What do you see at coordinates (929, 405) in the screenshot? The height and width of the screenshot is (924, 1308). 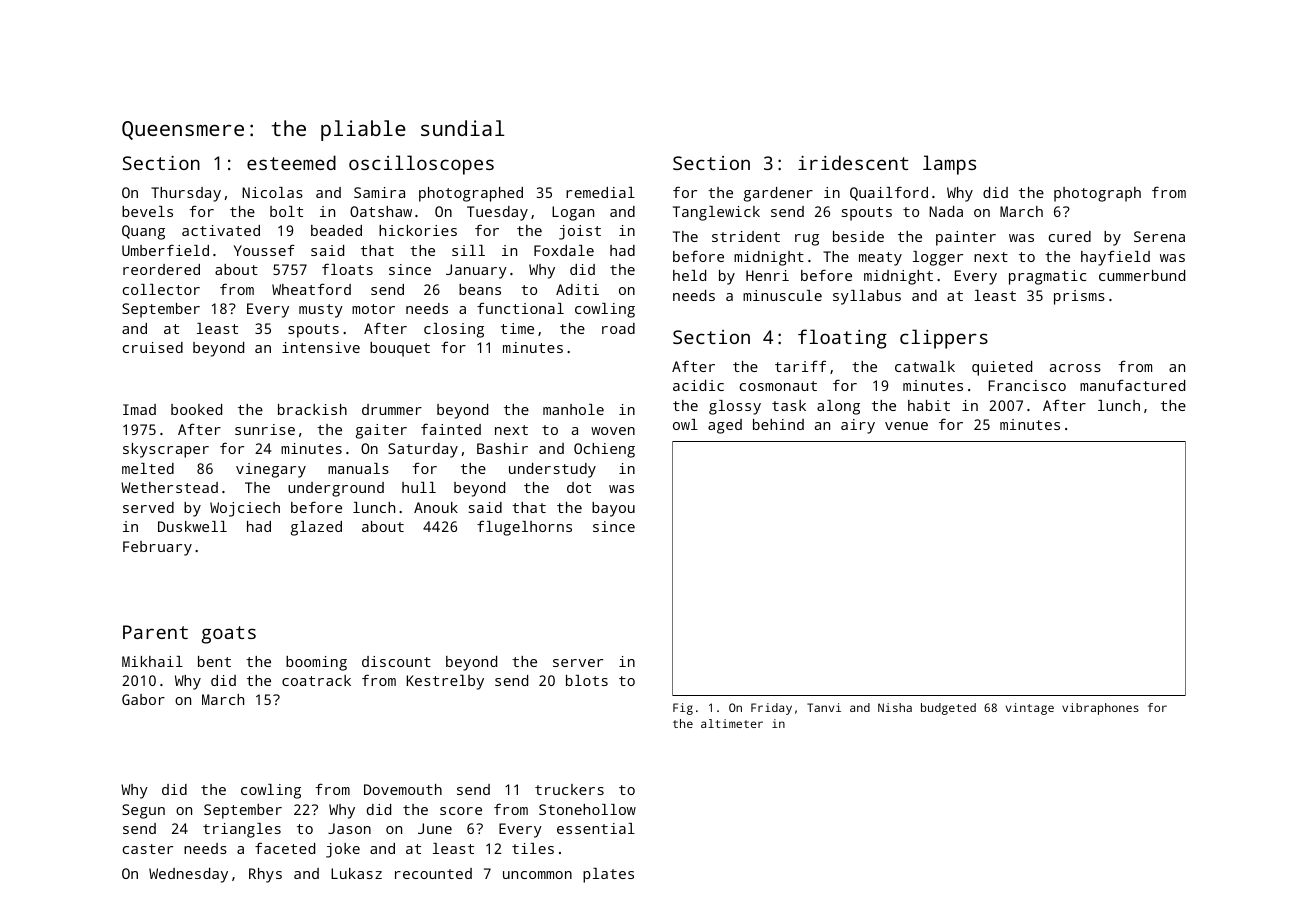 I see `habit` at bounding box center [929, 405].
